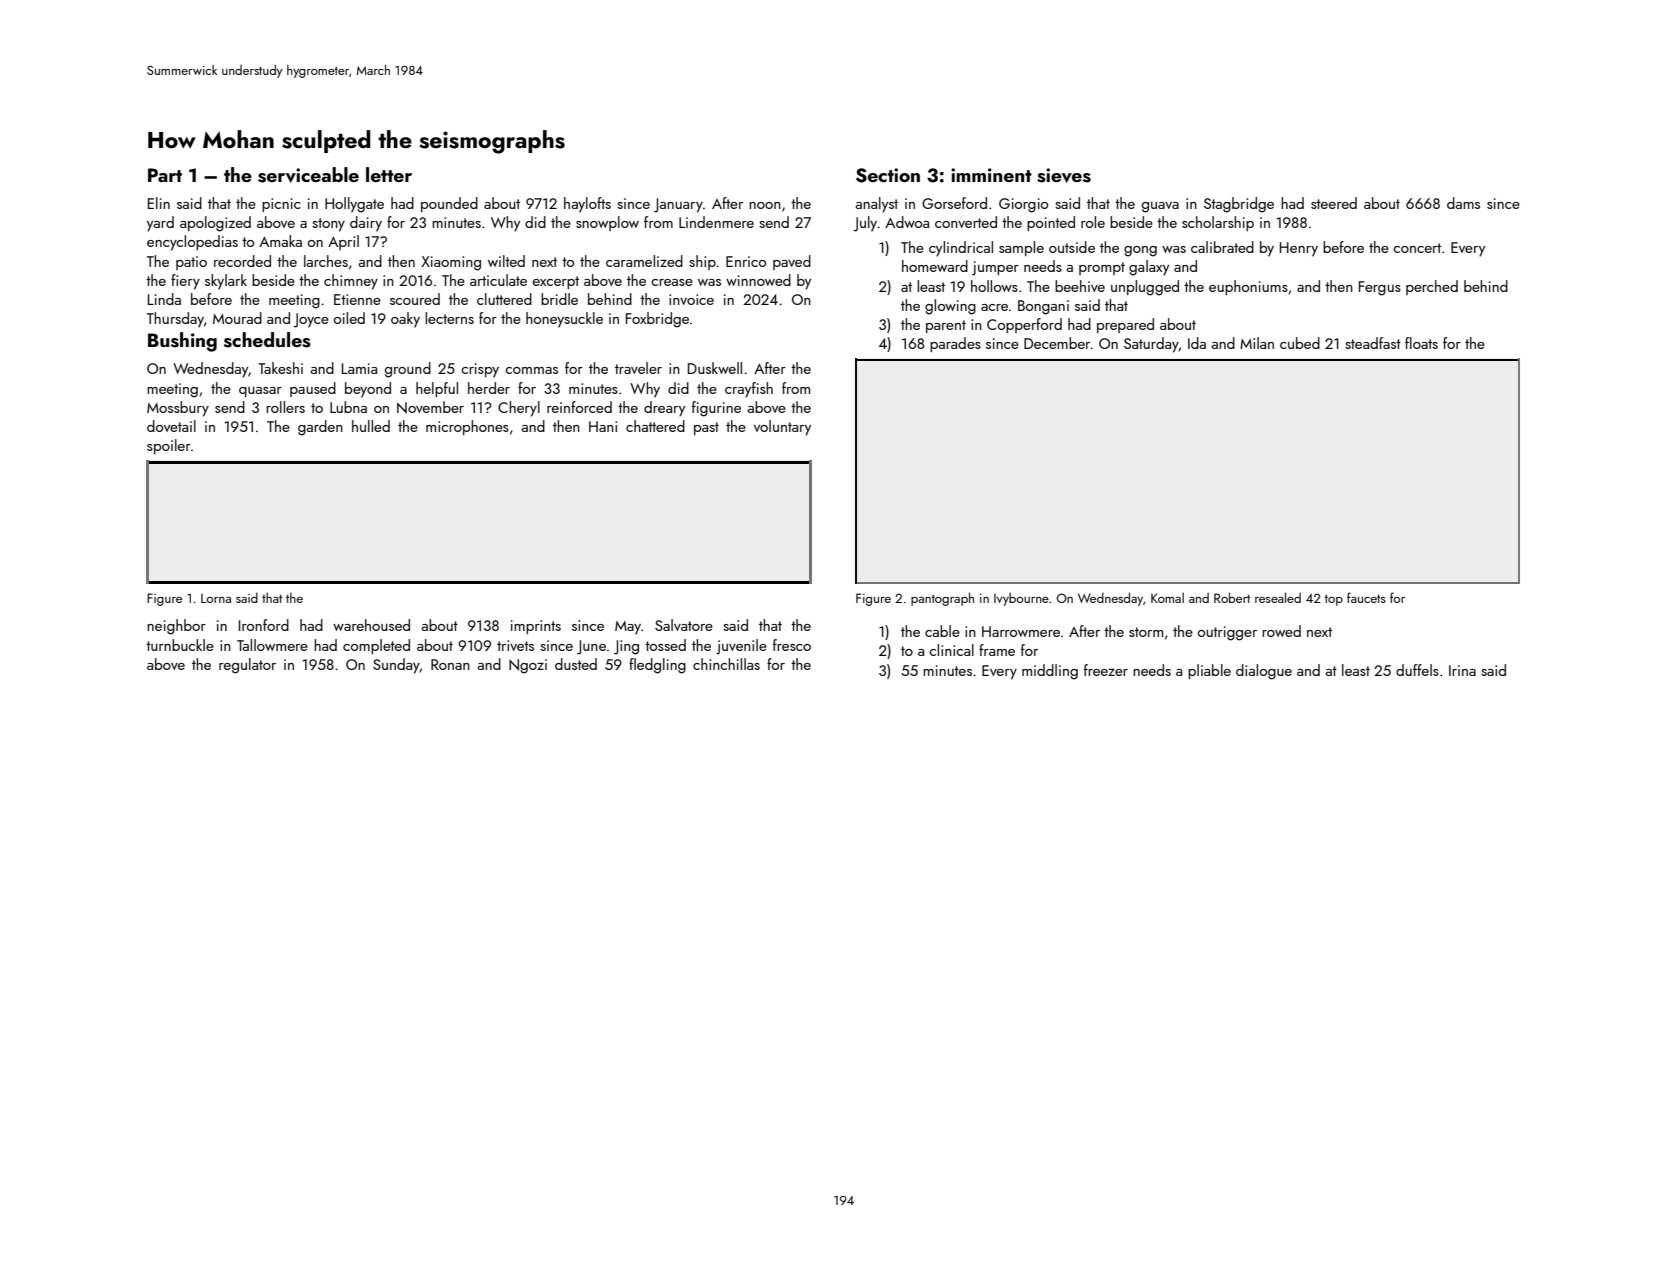 The image size is (1667, 1288). I want to click on middling, so click(1050, 672).
